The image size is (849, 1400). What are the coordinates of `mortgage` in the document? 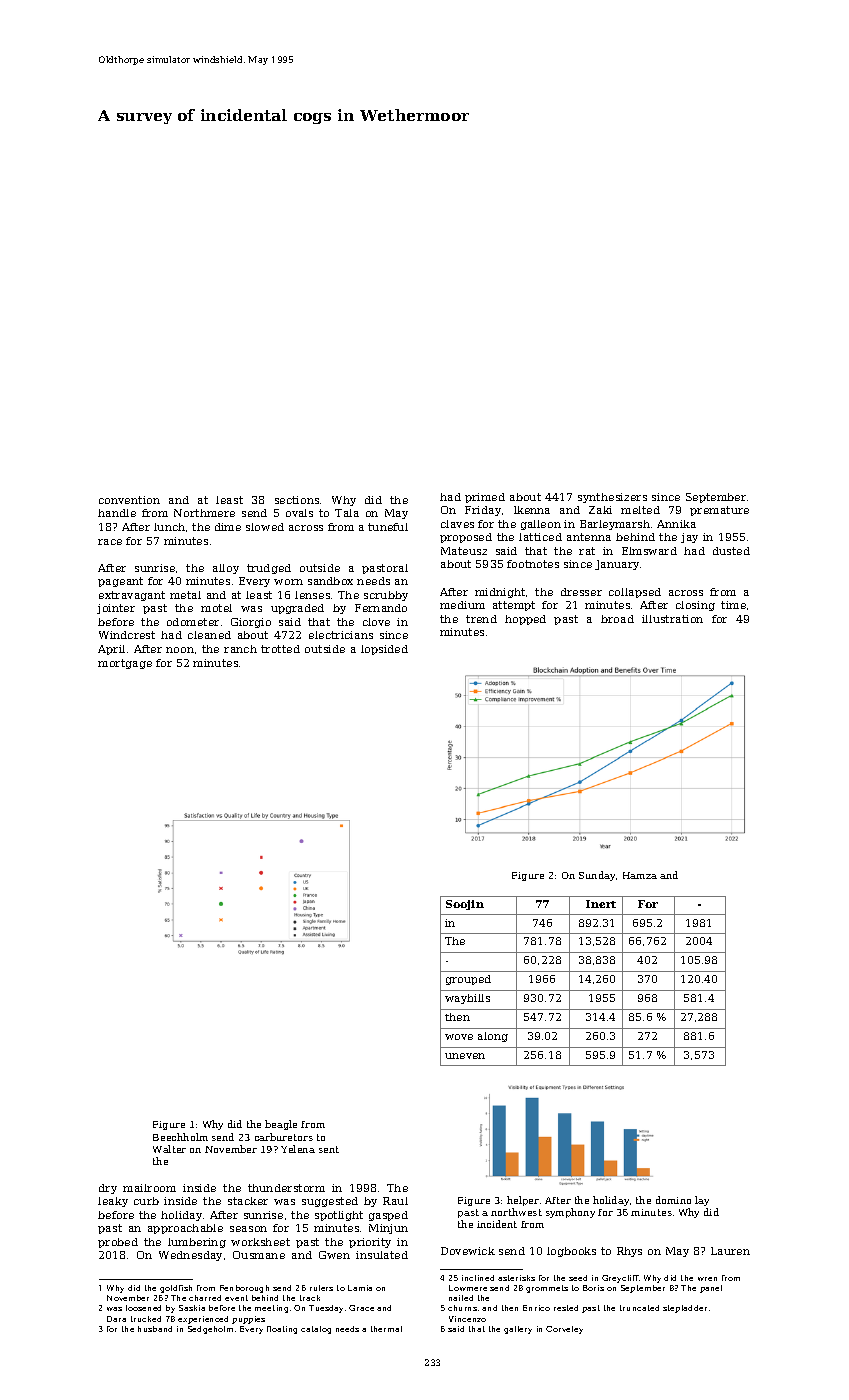 It's located at (125, 664).
